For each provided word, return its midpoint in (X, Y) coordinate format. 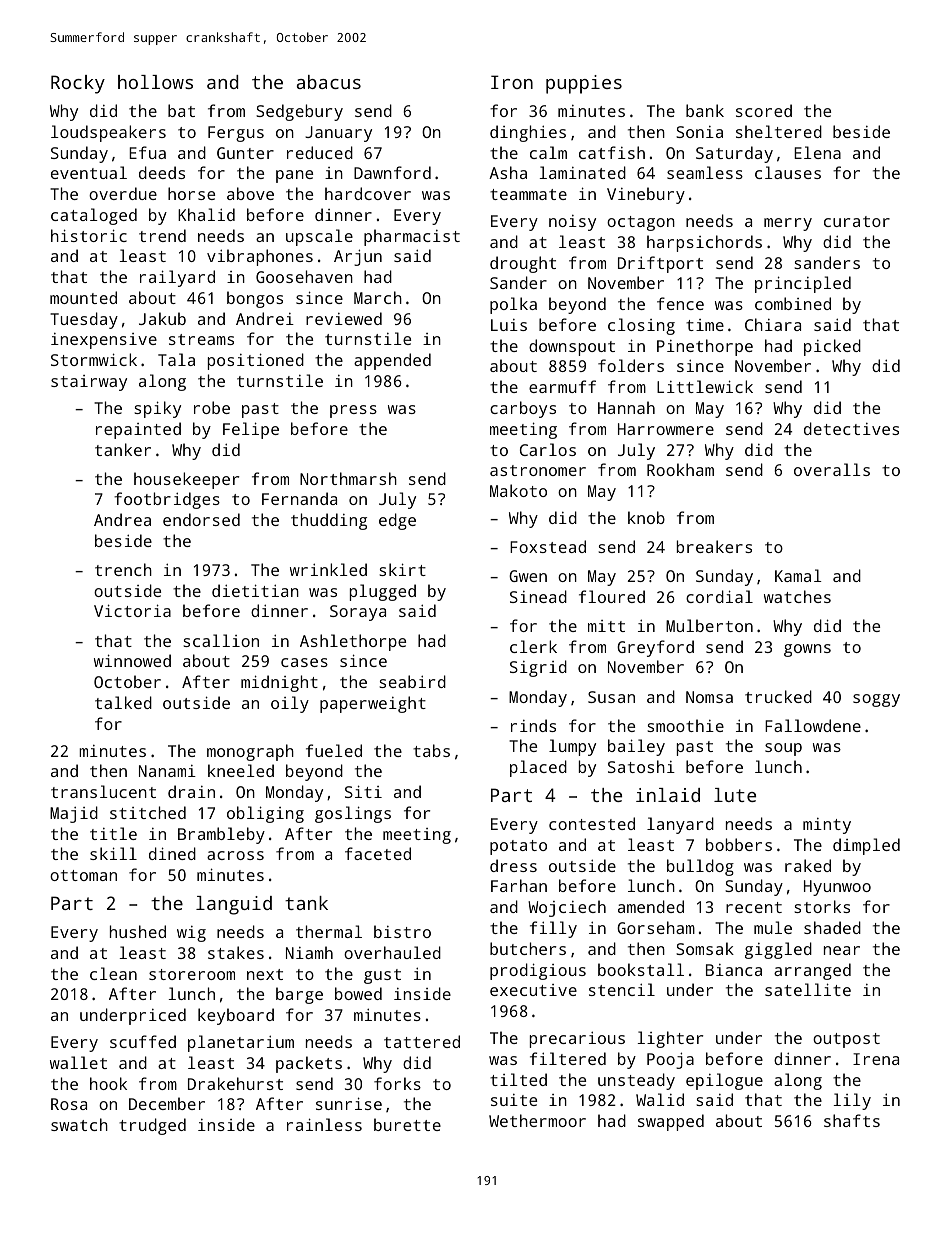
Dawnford (392, 172)
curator (857, 221)
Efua (147, 152)
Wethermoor (537, 1120)
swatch (79, 1124)
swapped (671, 1122)
